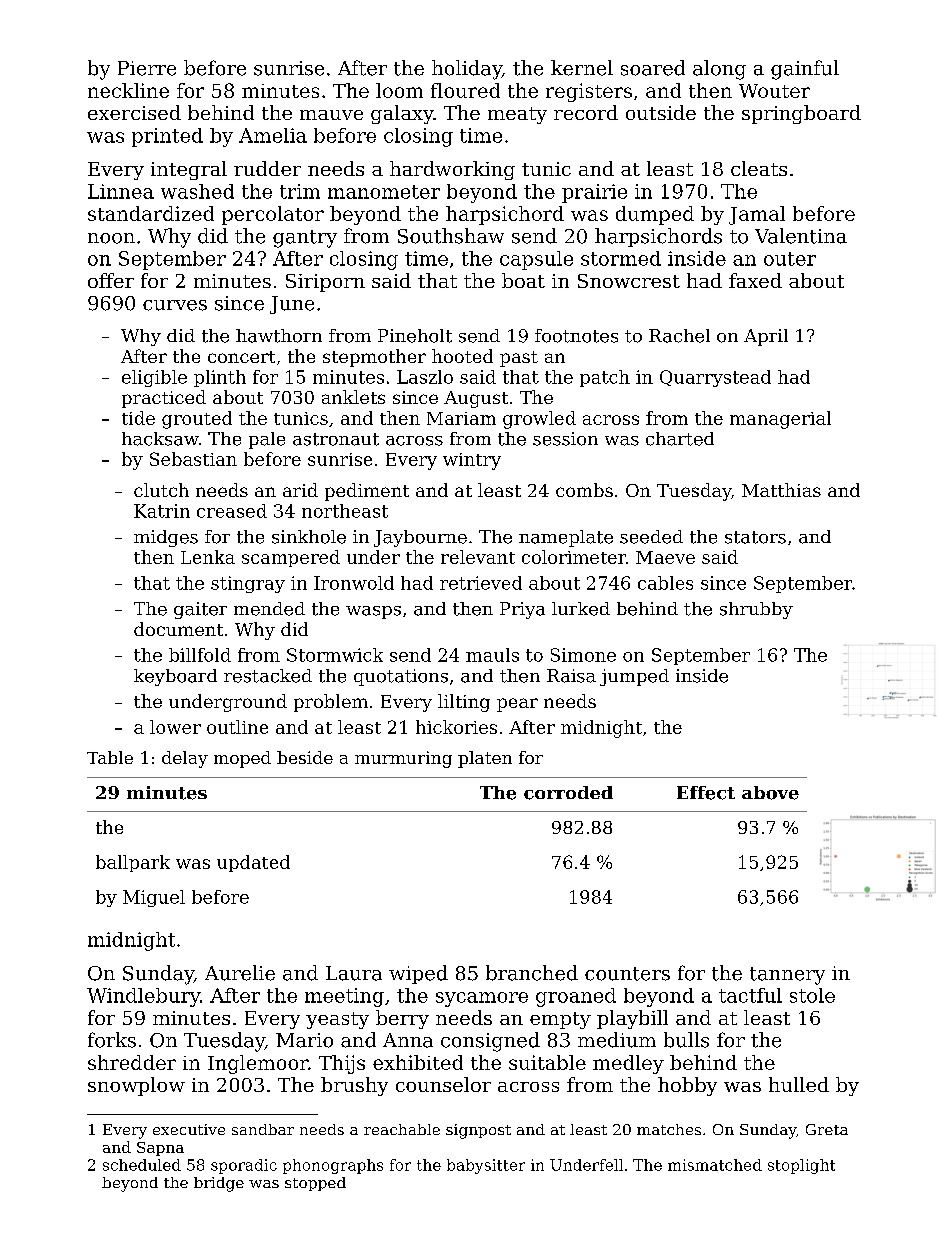 This screenshot has height=1233, width=952. What do you see at coordinates (801, 236) in the screenshot?
I see `Valentina` at bounding box center [801, 236].
